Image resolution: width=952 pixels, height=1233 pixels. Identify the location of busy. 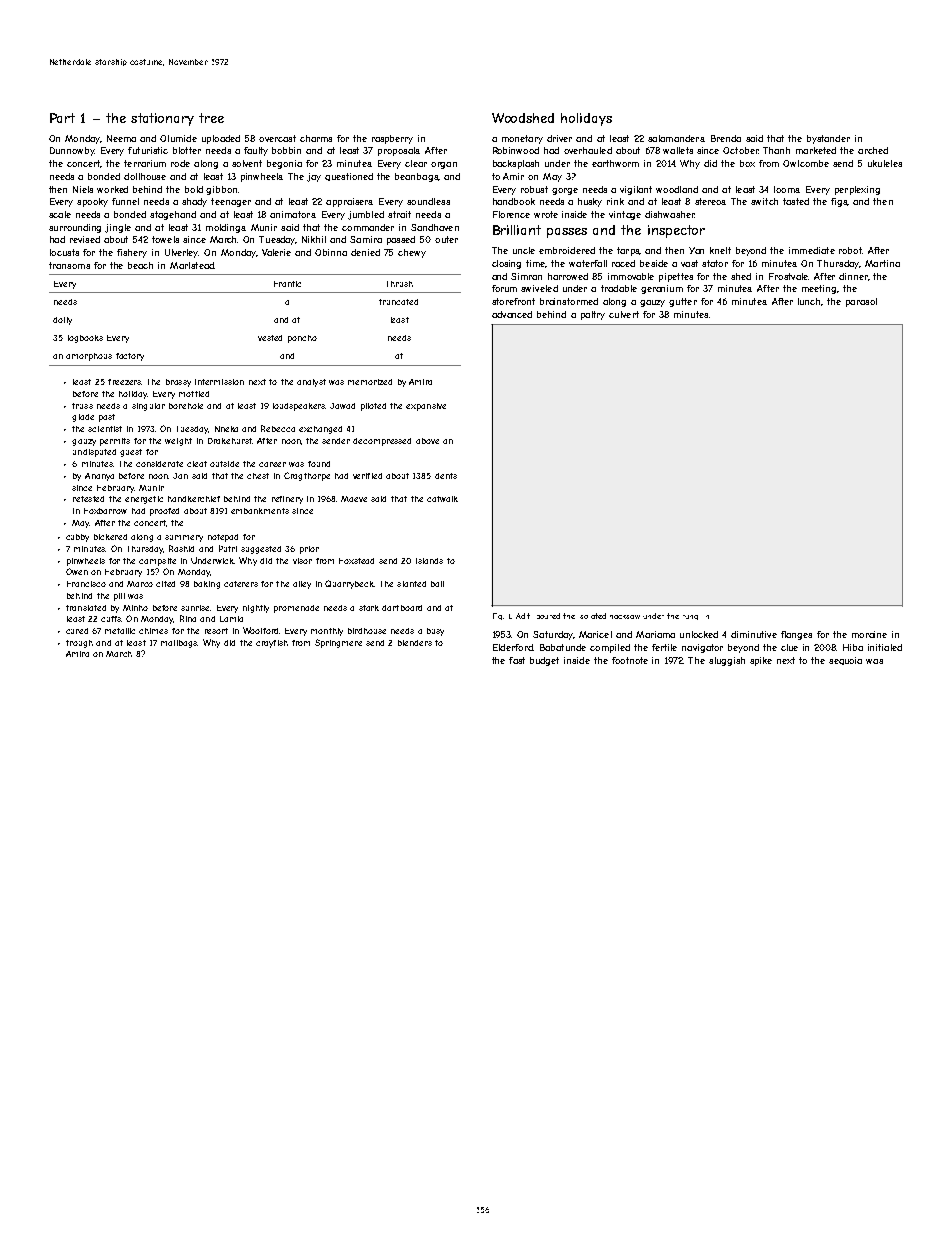
(435, 632).
